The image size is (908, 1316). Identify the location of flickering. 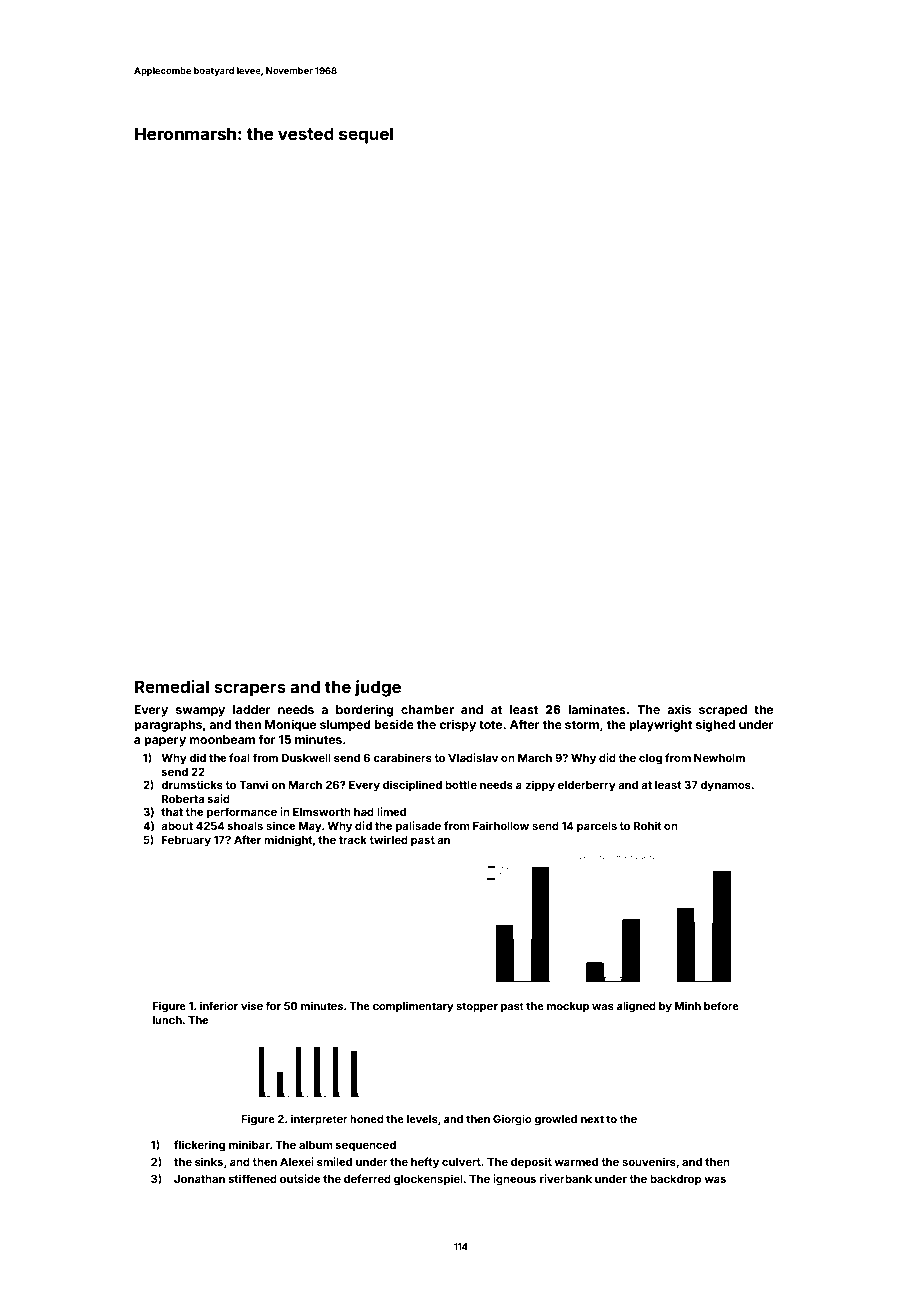
(199, 1146).
